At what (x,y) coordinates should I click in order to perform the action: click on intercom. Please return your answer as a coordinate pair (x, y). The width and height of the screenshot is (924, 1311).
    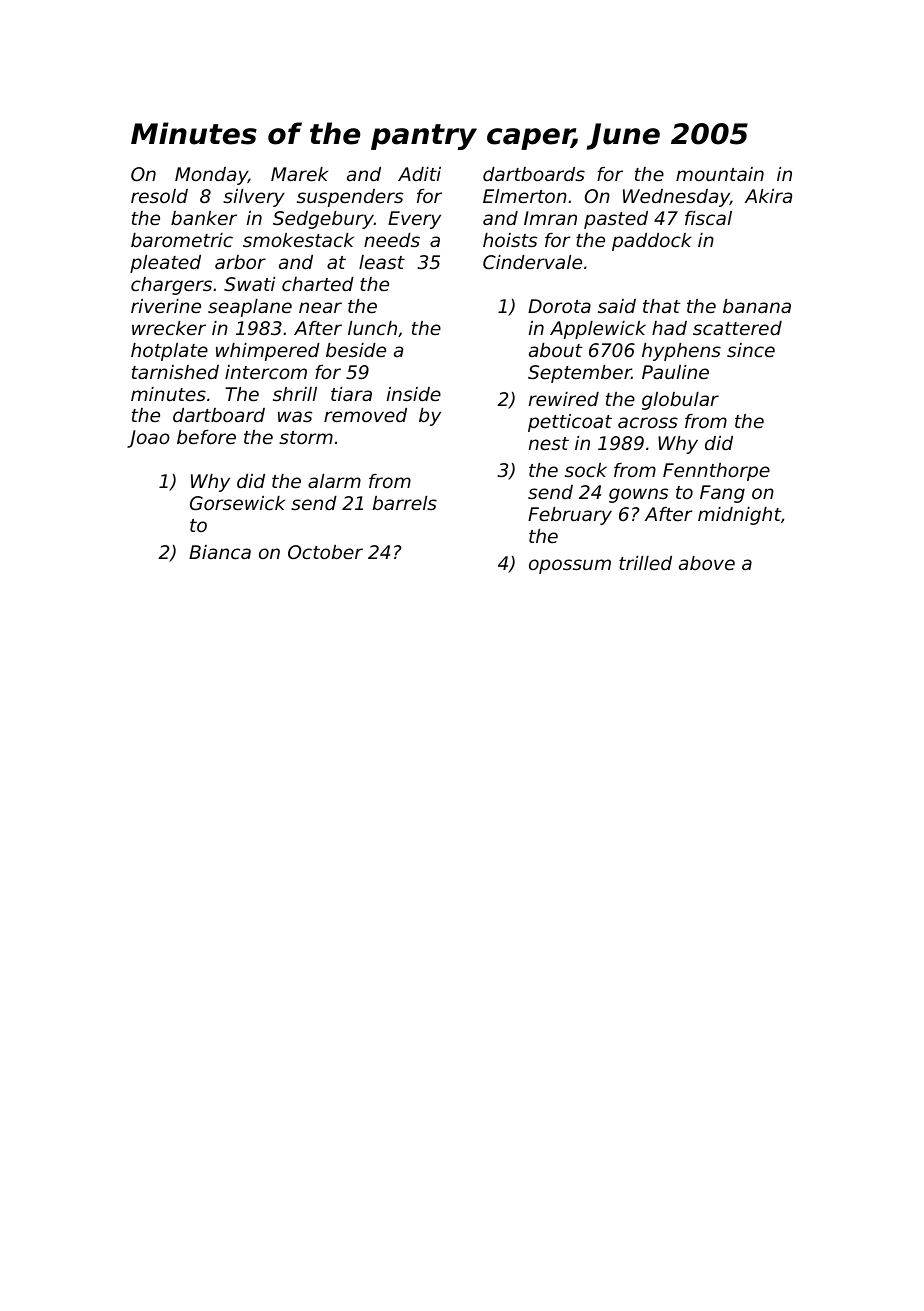
    Looking at the image, I should click on (266, 372).
